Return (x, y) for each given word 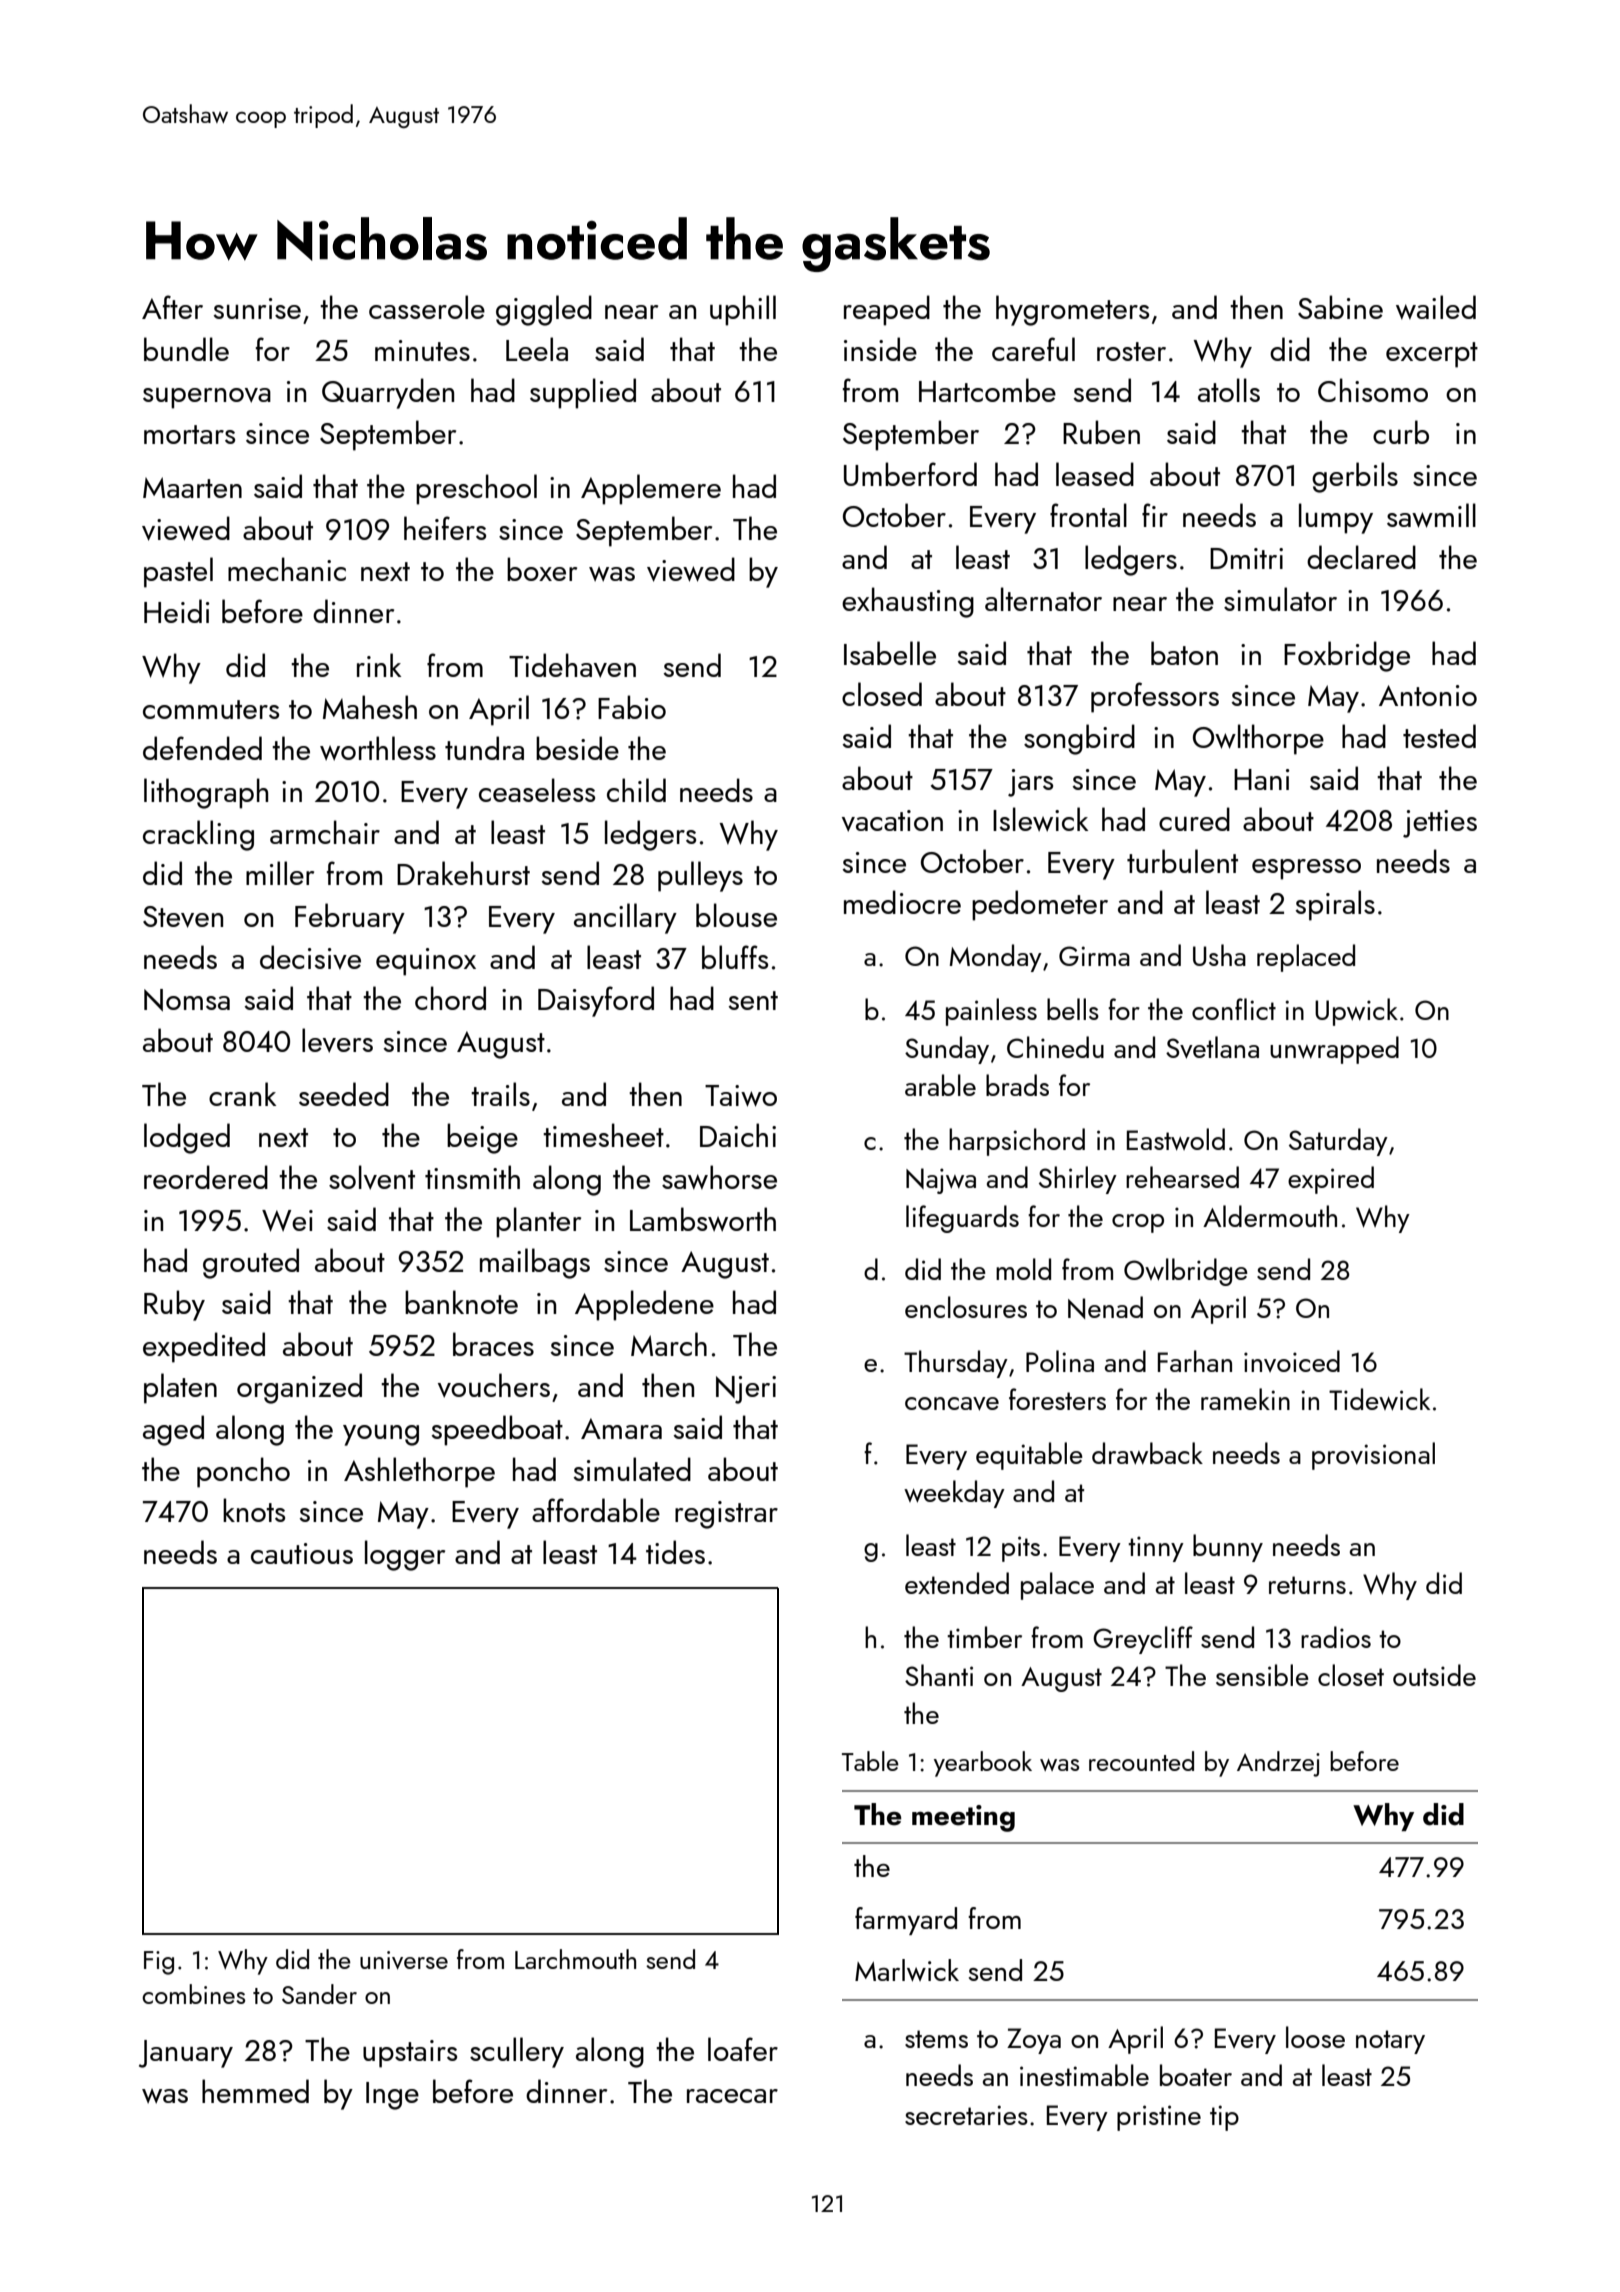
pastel (178, 572)
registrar (726, 1515)
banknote (461, 1302)
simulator (1280, 599)
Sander (319, 1994)
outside (1434, 1675)
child (636, 790)
